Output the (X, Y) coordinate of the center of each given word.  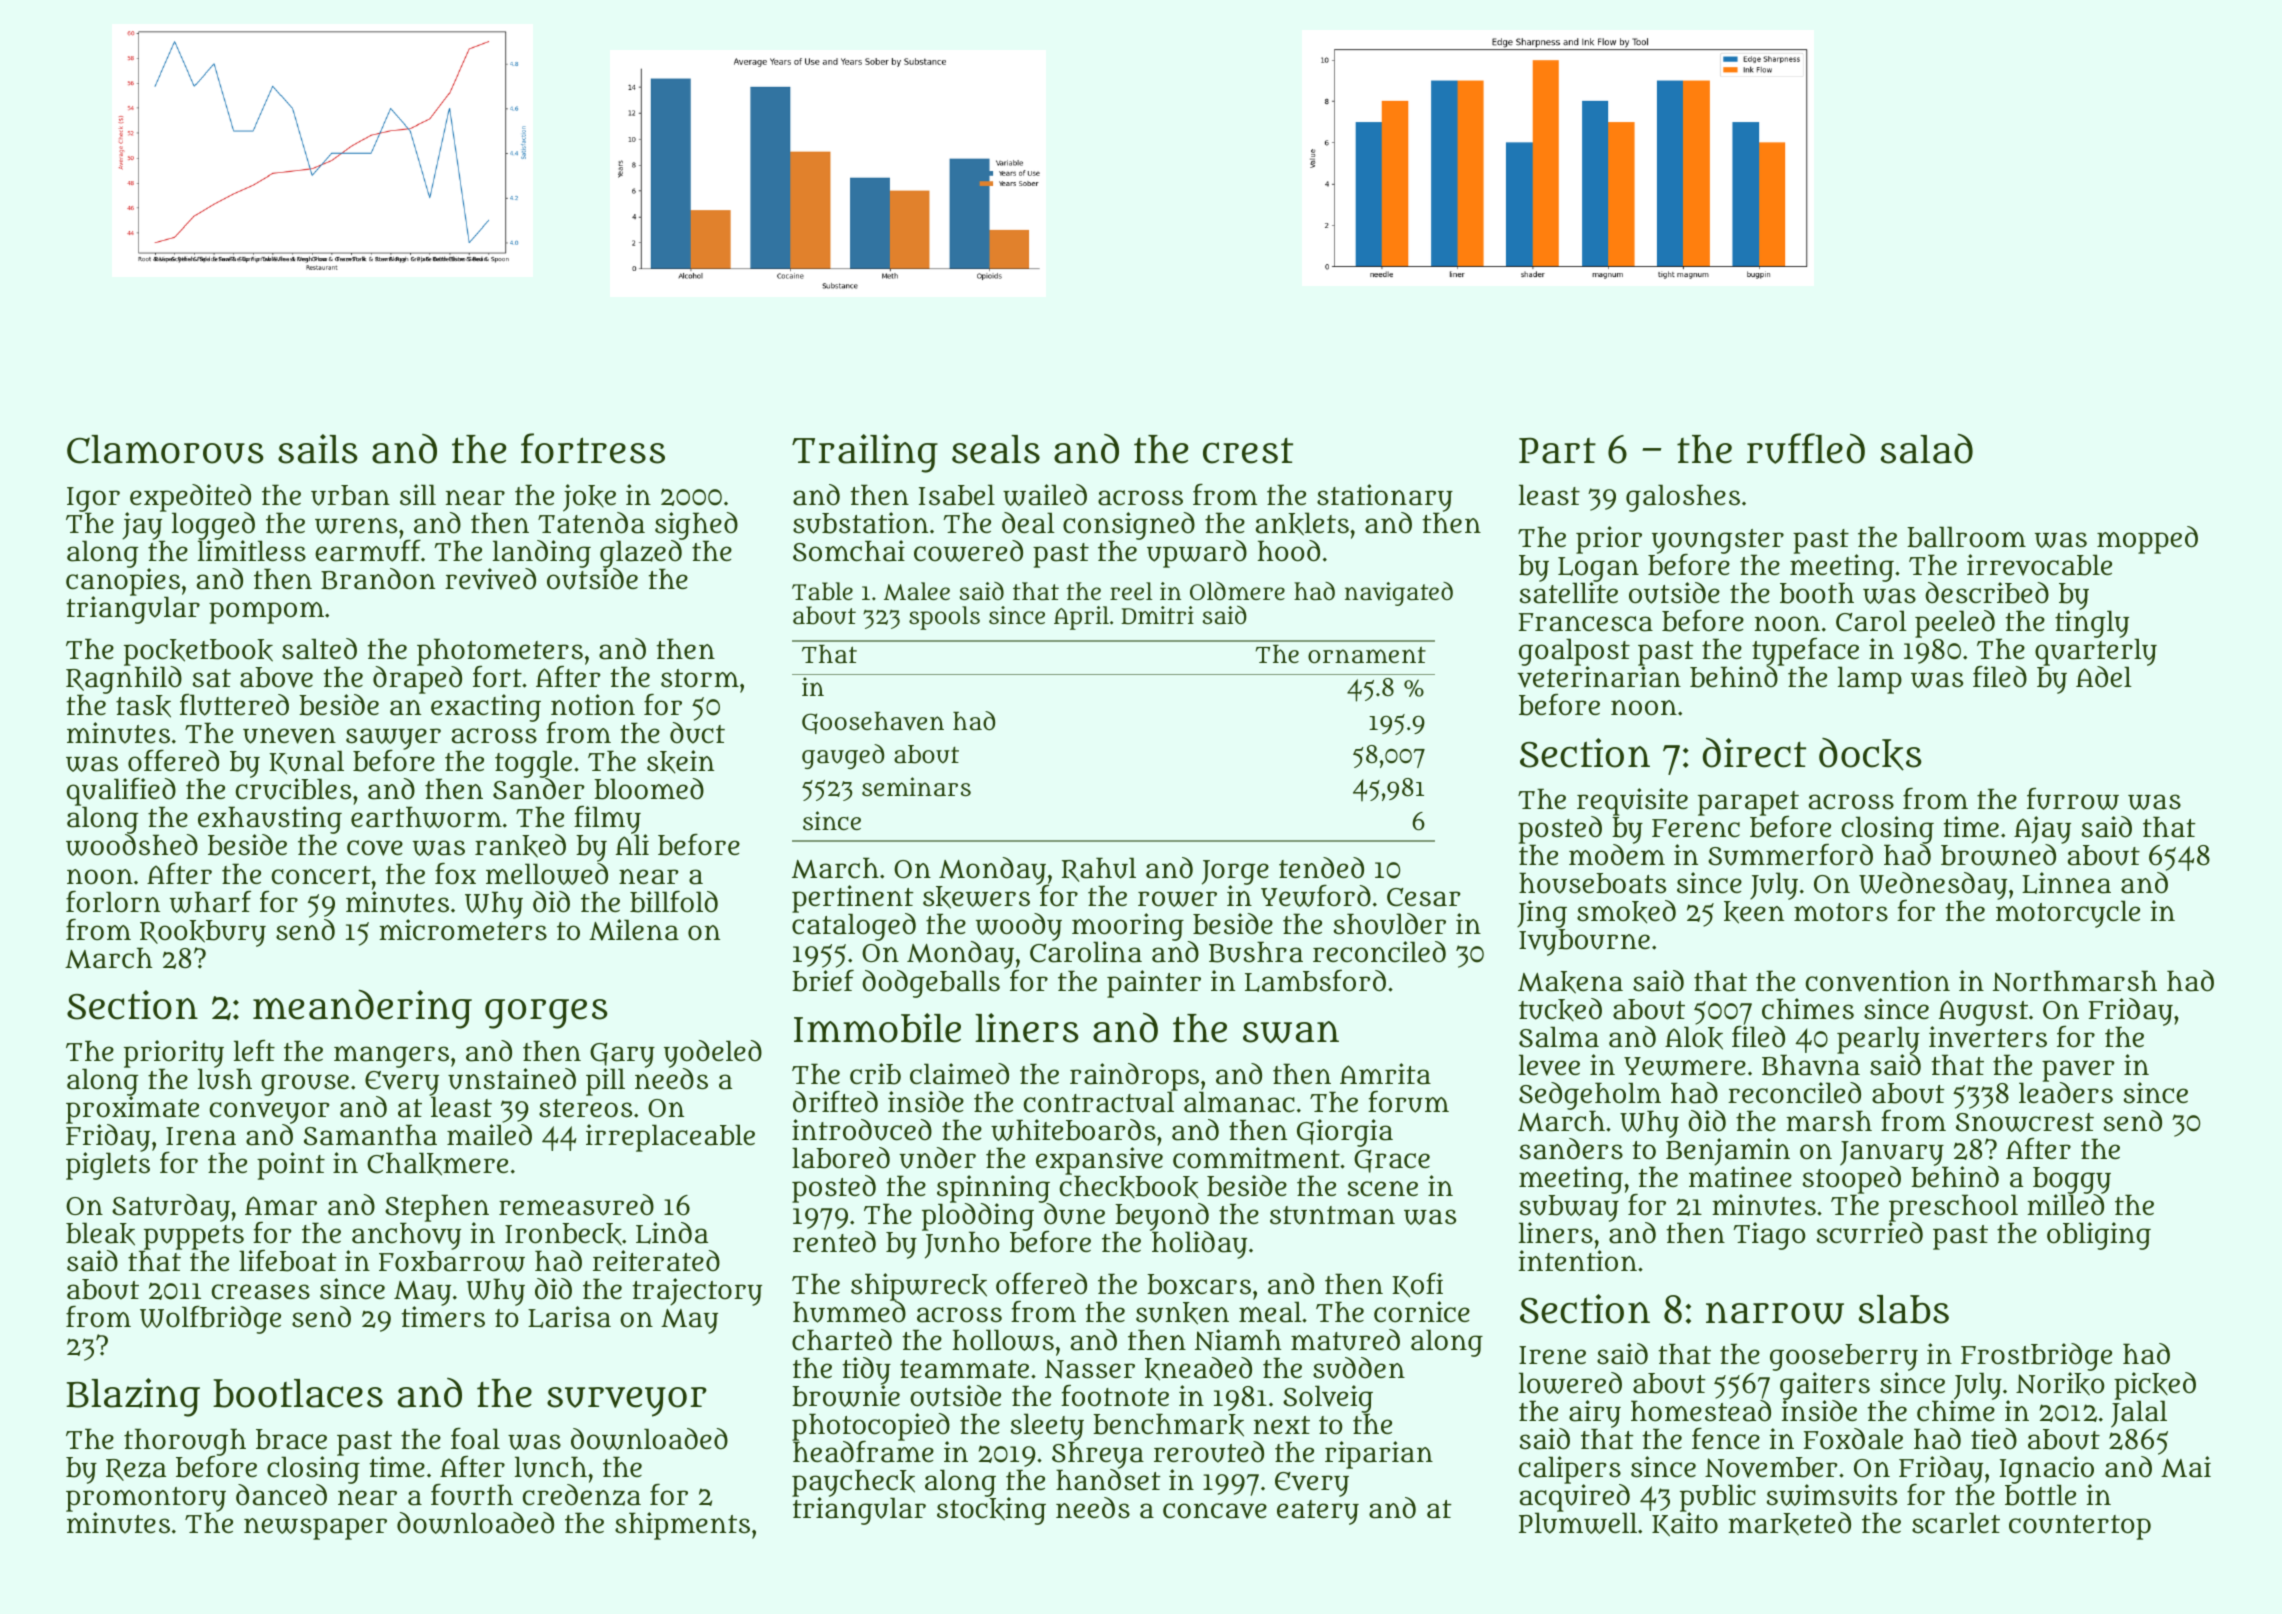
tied (1994, 1438)
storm (700, 678)
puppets (192, 1238)
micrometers (463, 930)
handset (1108, 1480)
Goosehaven (873, 723)
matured (1345, 1340)
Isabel (957, 495)
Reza (136, 1470)
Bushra (1256, 952)
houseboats (1592, 883)
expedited (190, 498)
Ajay (2042, 830)
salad (1927, 448)
